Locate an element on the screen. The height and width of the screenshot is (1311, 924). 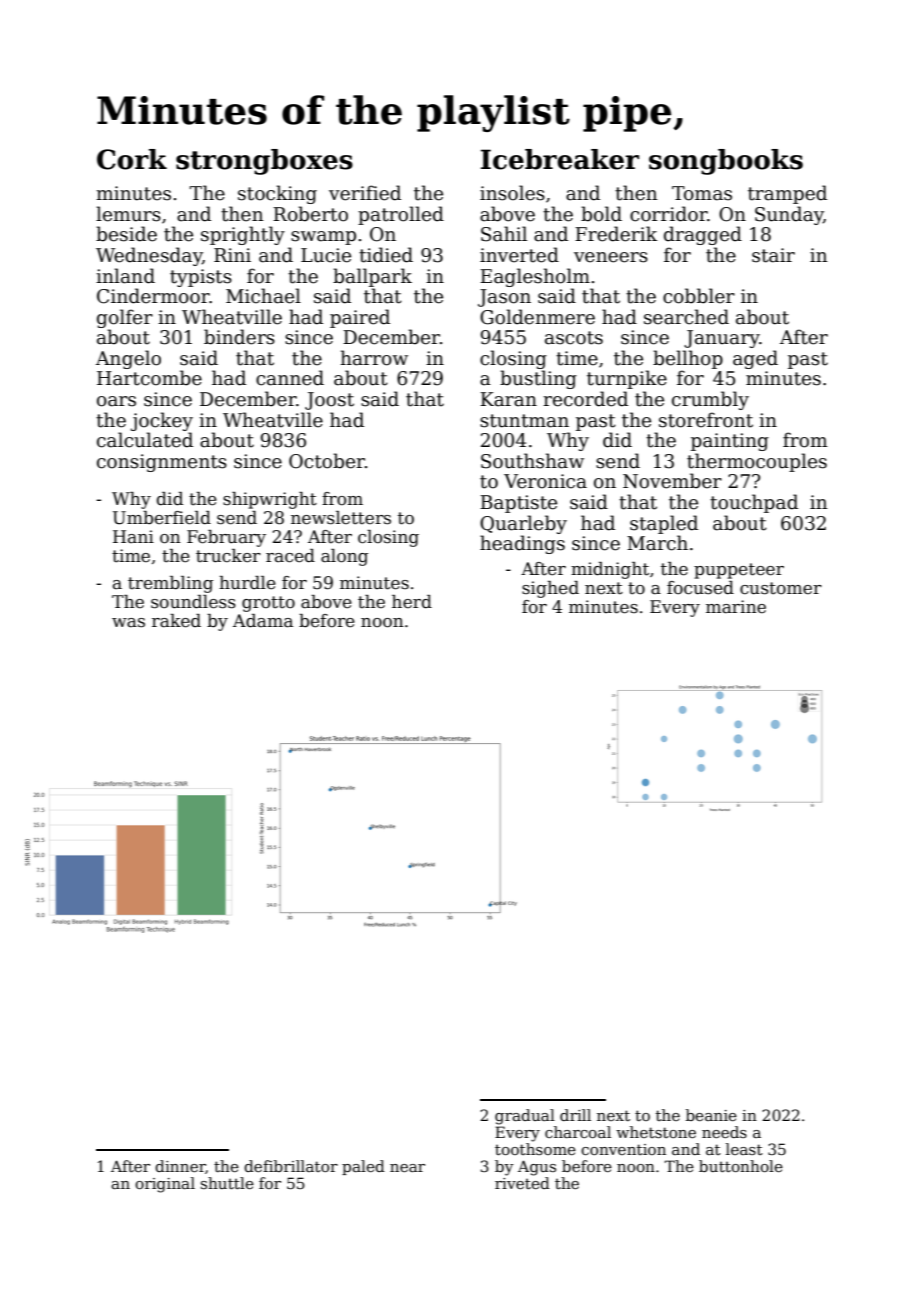
drill is located at coordinates (575, 1115).
